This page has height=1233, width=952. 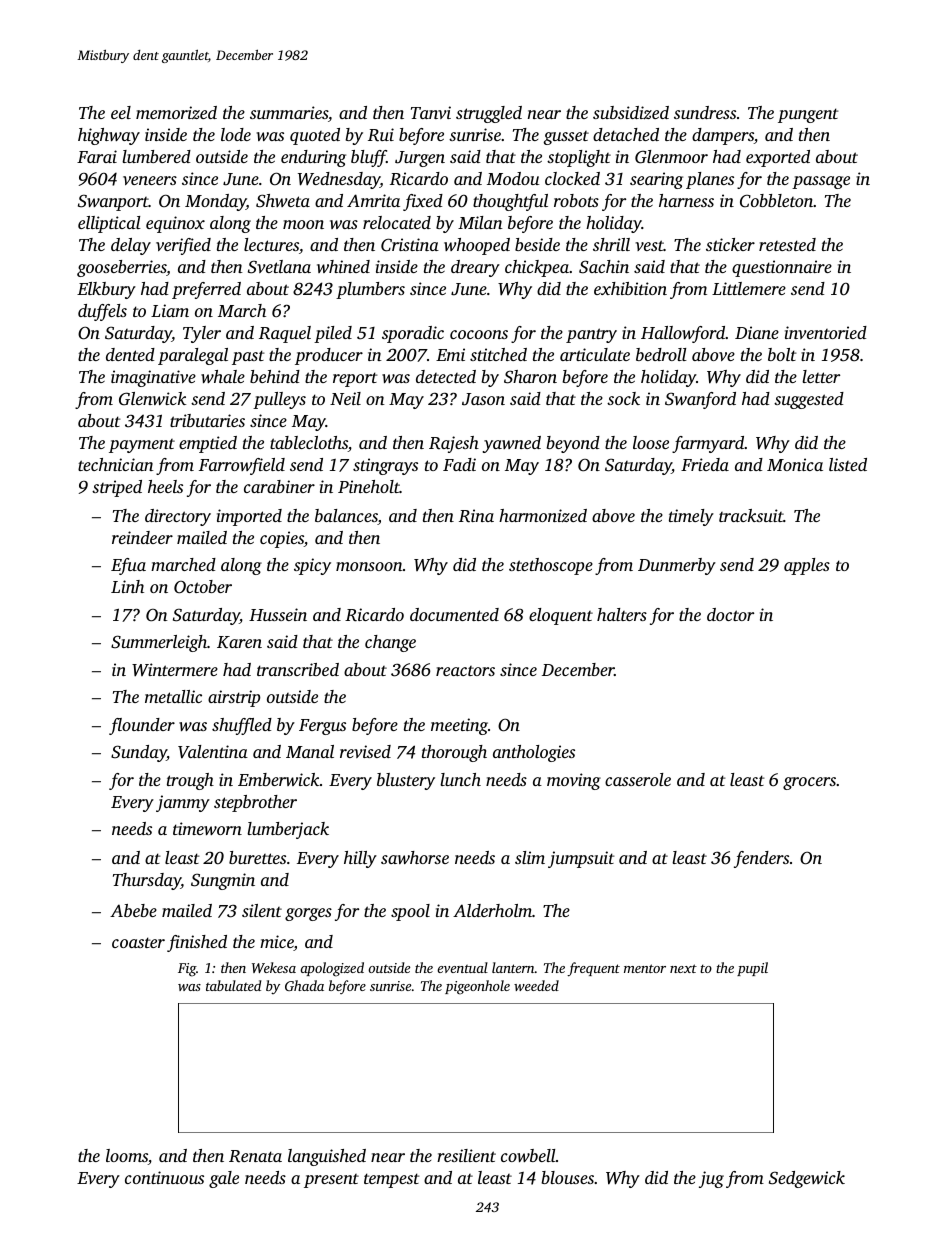 What do you see at coordinates (224, 1179) in the page?
I see `gale` at bounding box center [224, 1179].
